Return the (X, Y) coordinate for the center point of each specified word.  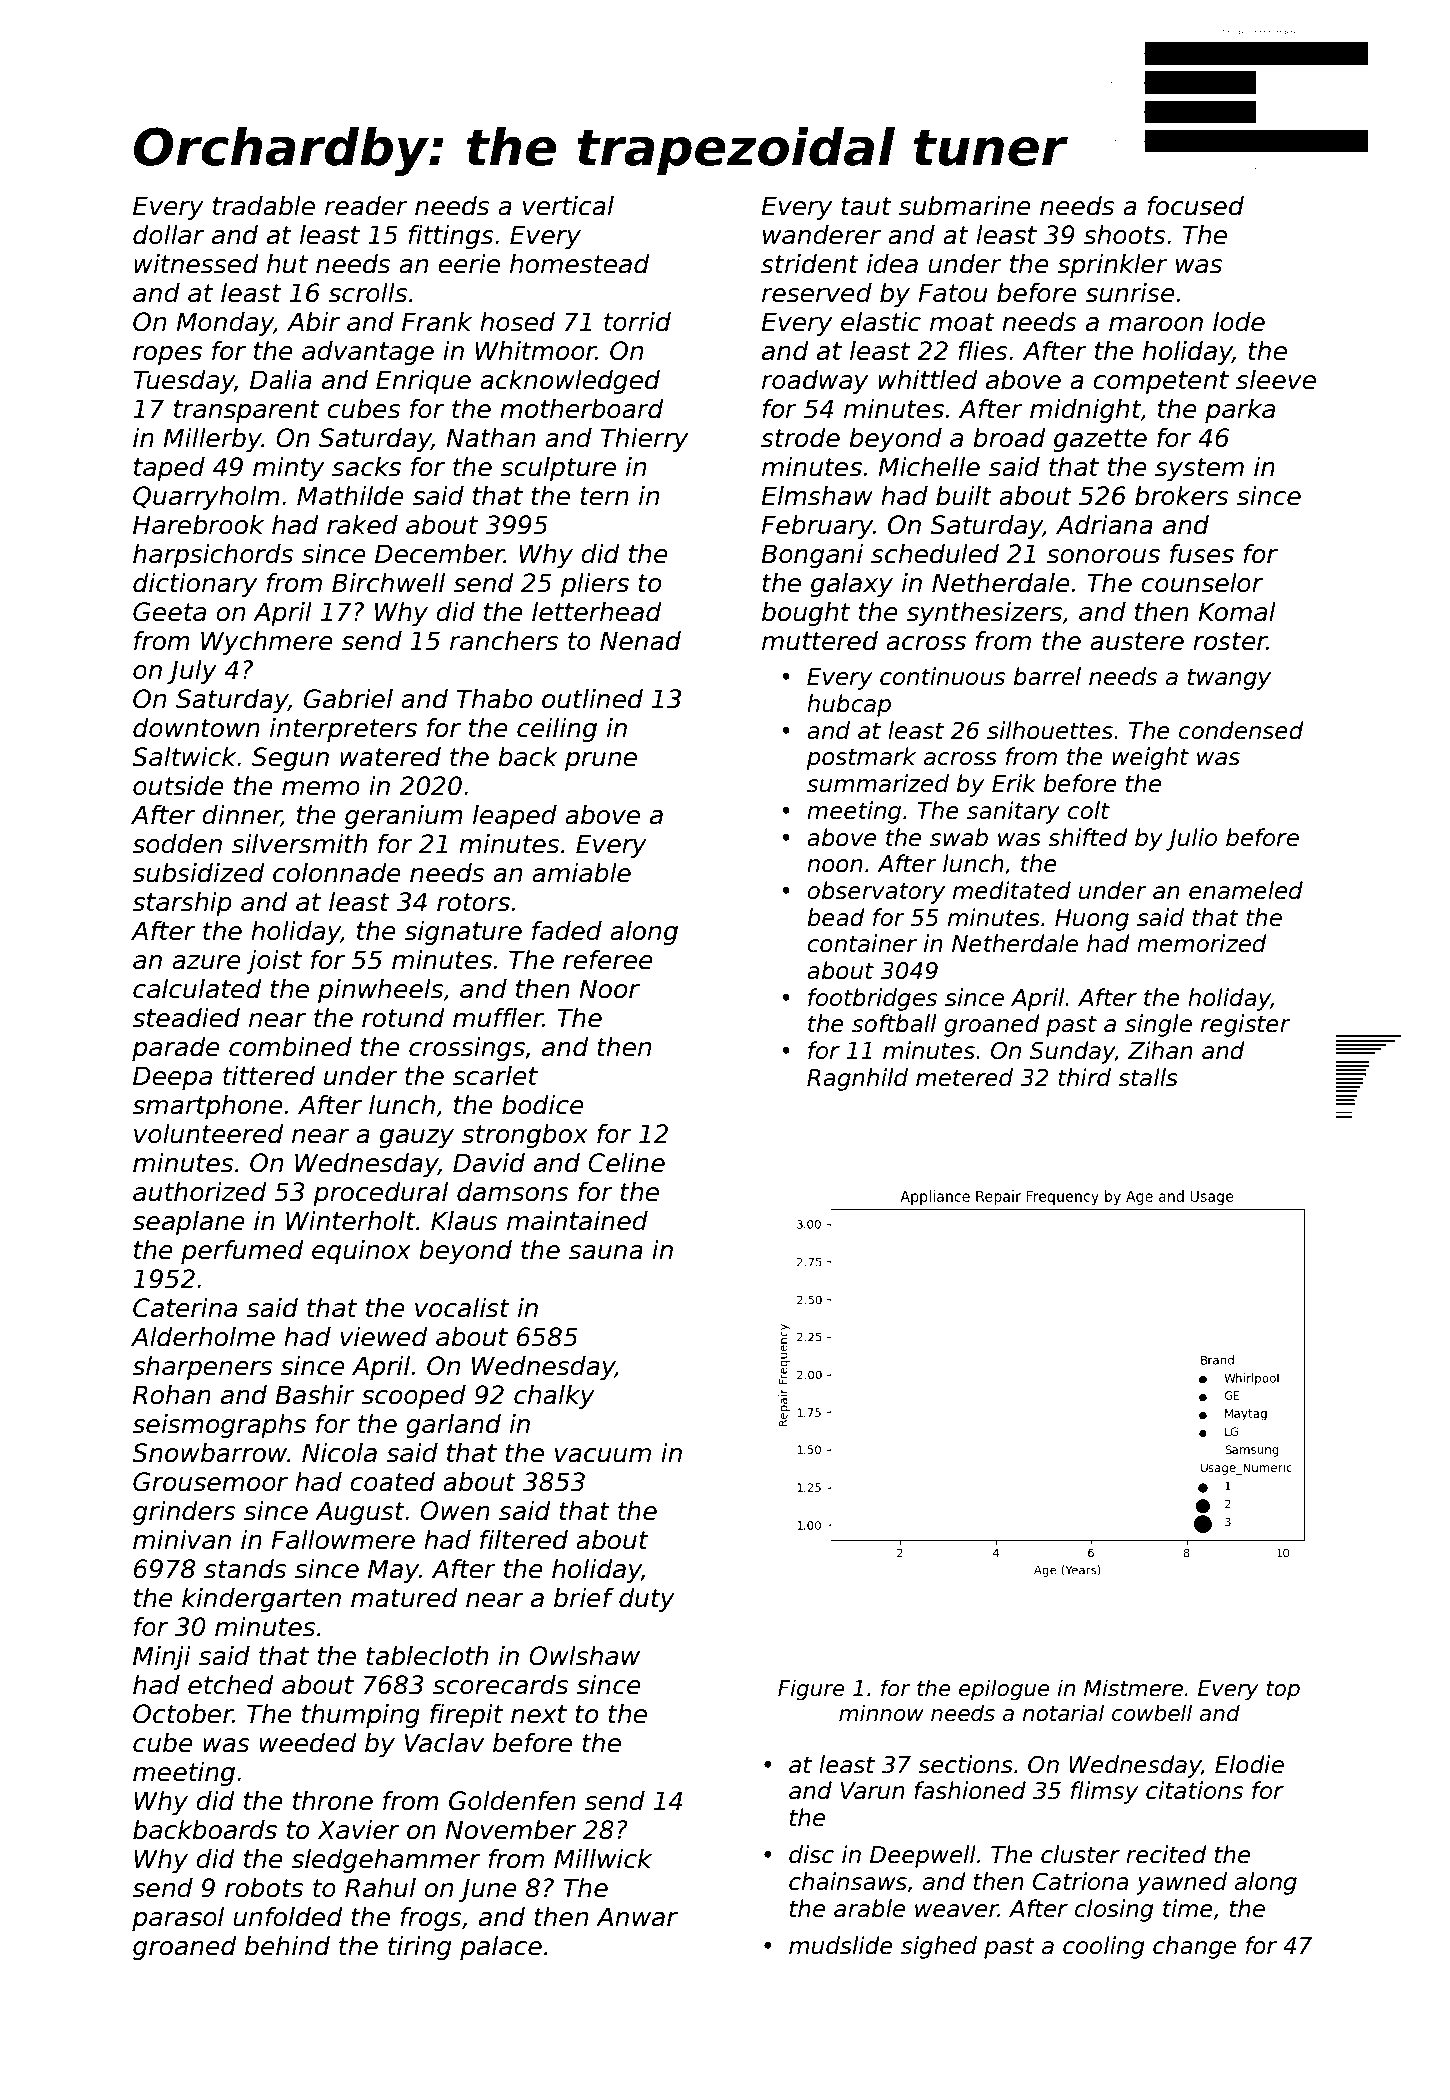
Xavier (358, 1830)
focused (1195, 206)
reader (366, 206)
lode (1239, 322)
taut (866, 206)
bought (806, 614)
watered (390, 757)
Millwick (603, 1859)
